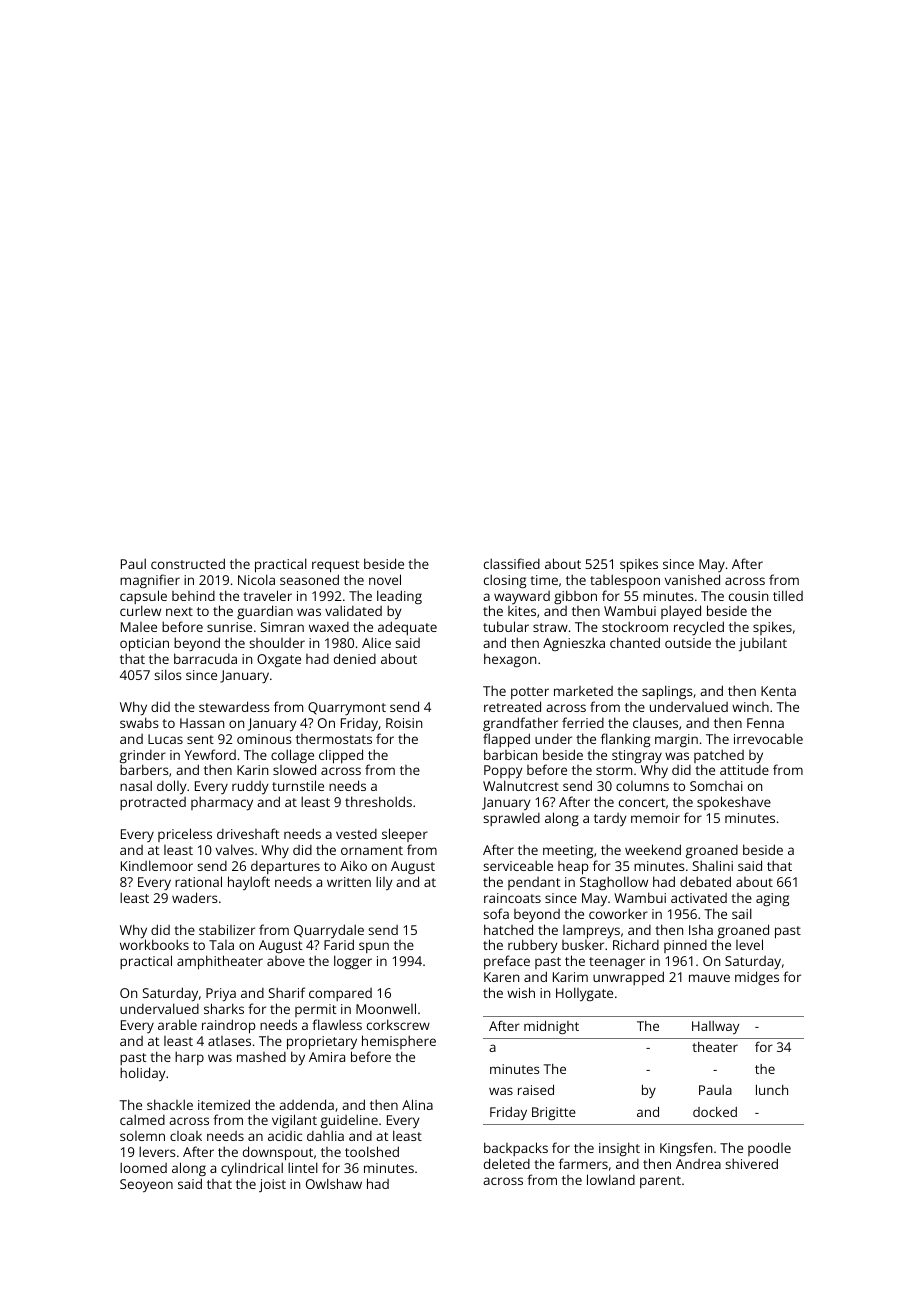  Describe the element at coordinates (136, 785) in the screenshot. I see `nasal` at that location.
